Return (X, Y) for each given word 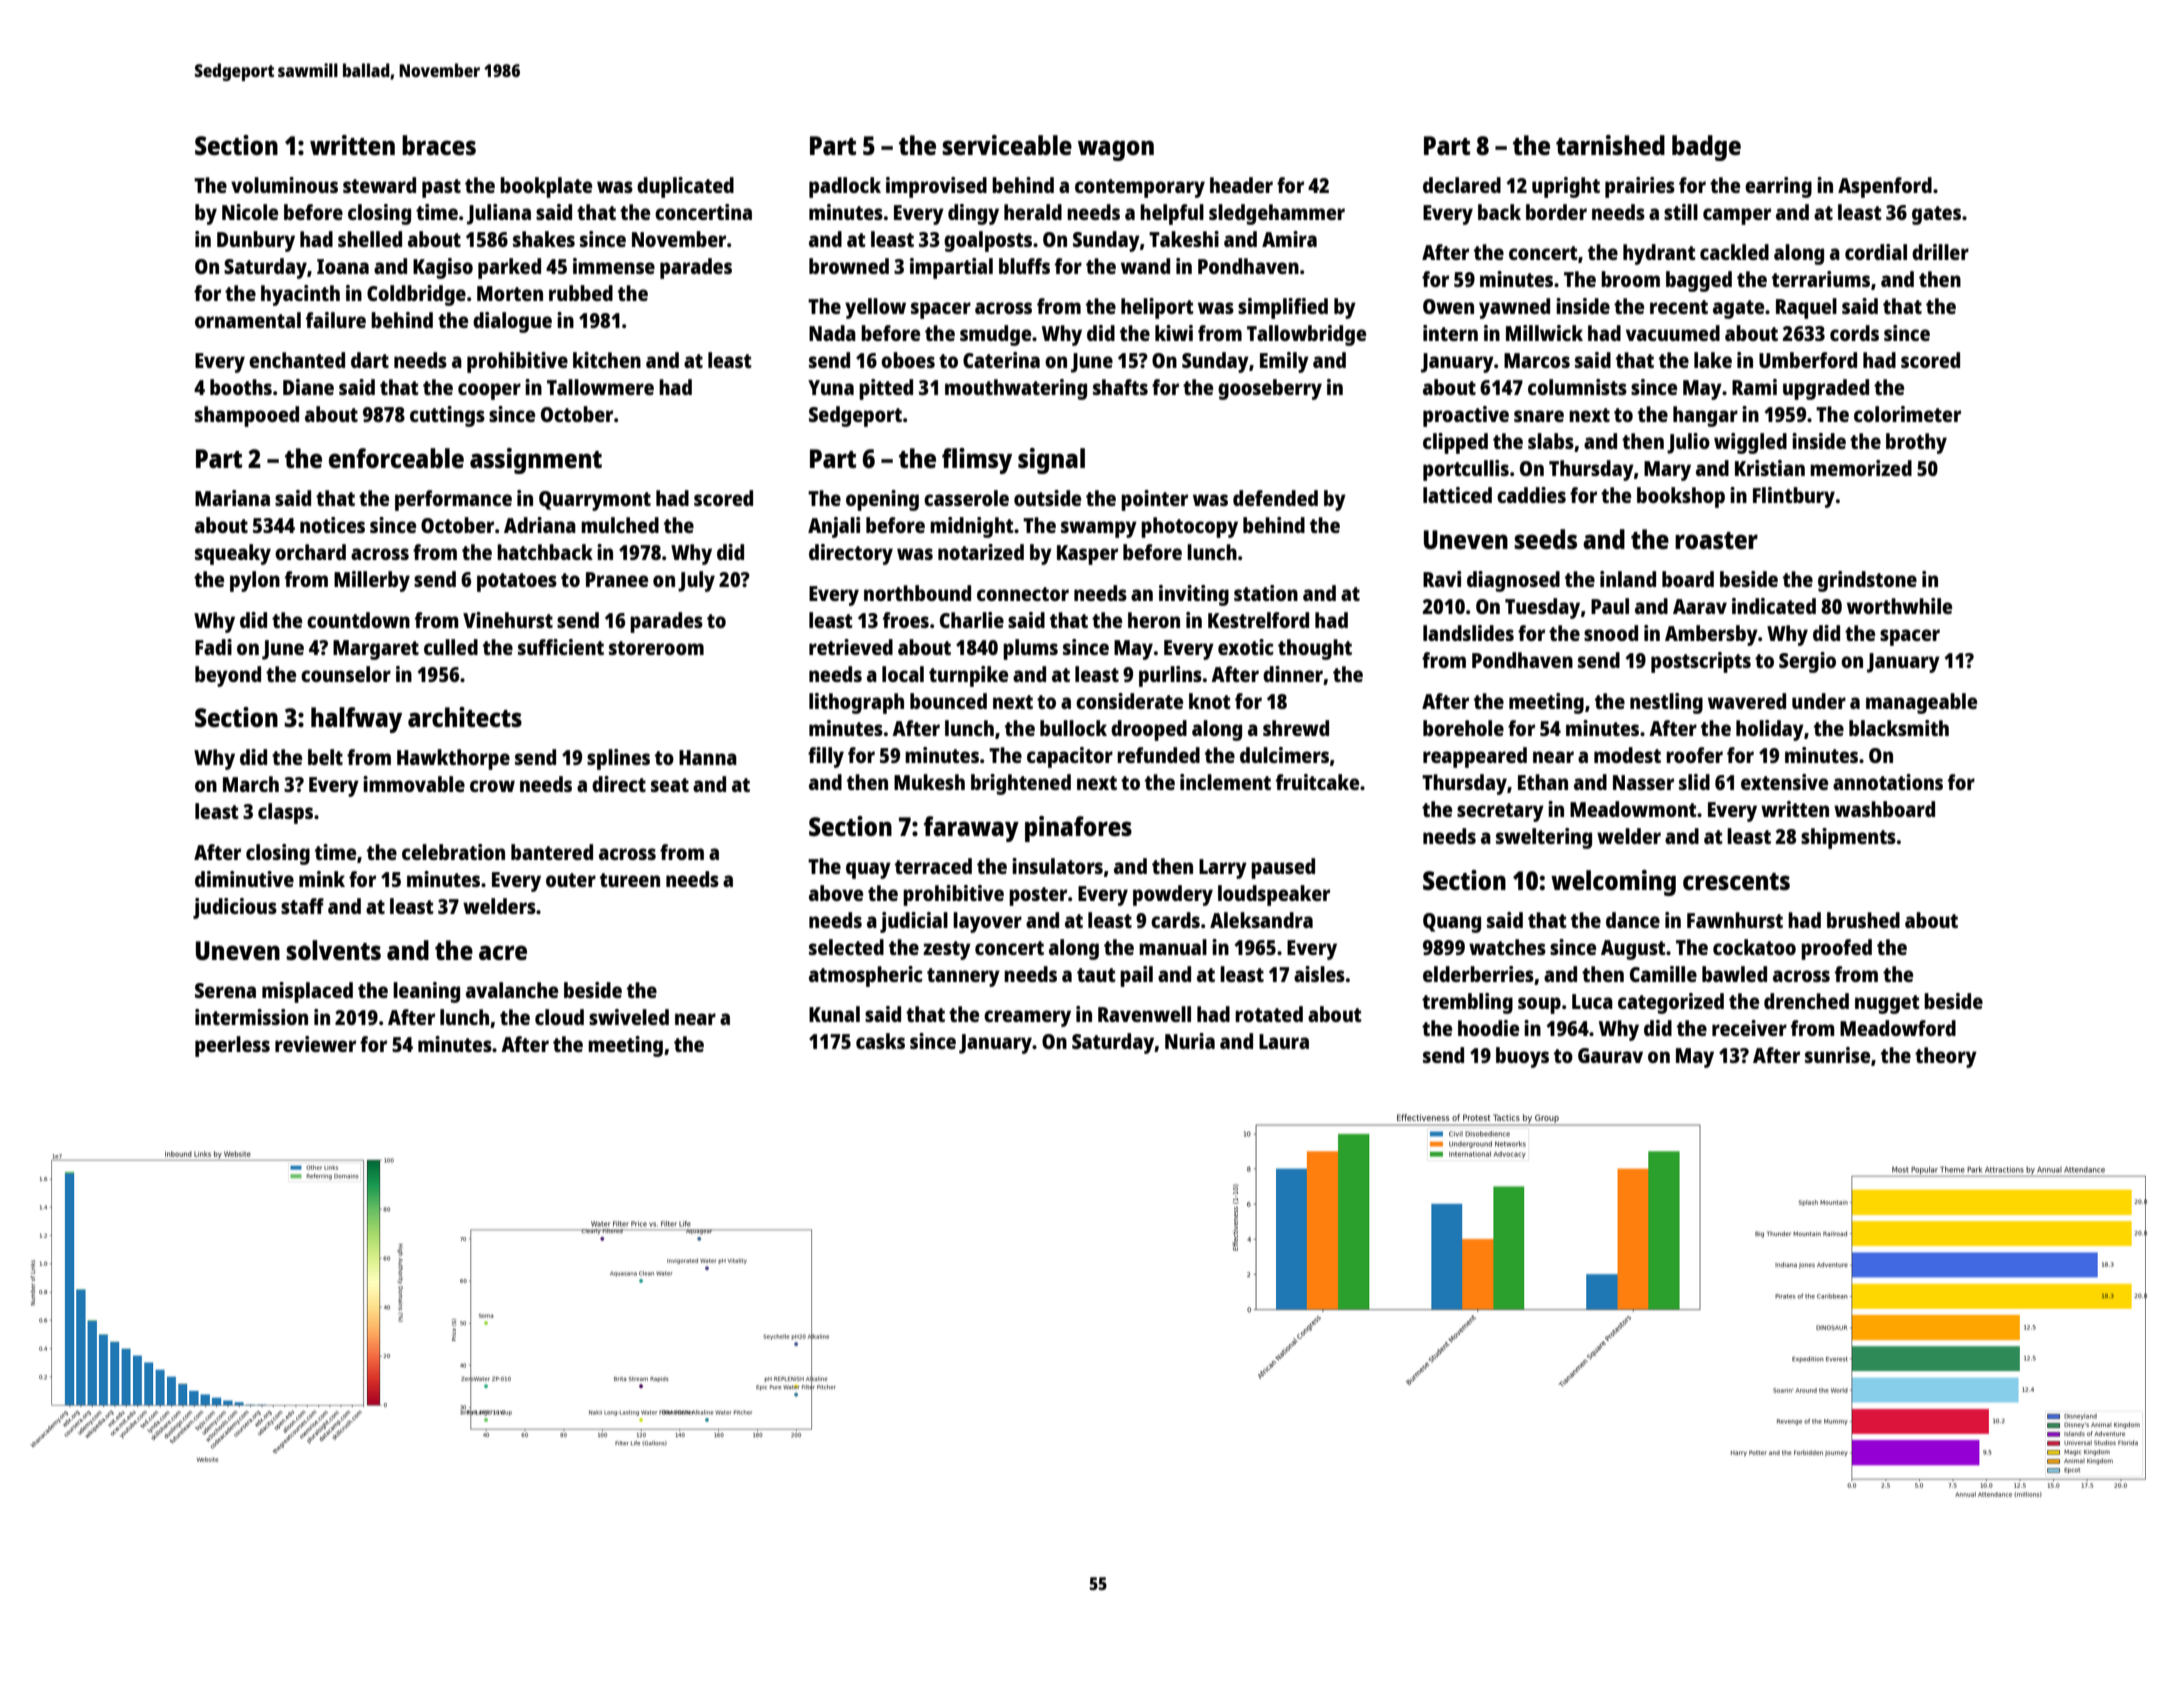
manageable (1921, 703)
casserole (966, 498)
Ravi (1442, 579)
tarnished (1610, 145)
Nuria (1190, 1041)
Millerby (372, 581)
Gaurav (1610, 1055)
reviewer (315, 1044)
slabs (1551, 441)
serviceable (1007, 145)
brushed (1863, 920)
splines (618, 759)
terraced (933, 866)
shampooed (247, 416)
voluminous (284, 185)
